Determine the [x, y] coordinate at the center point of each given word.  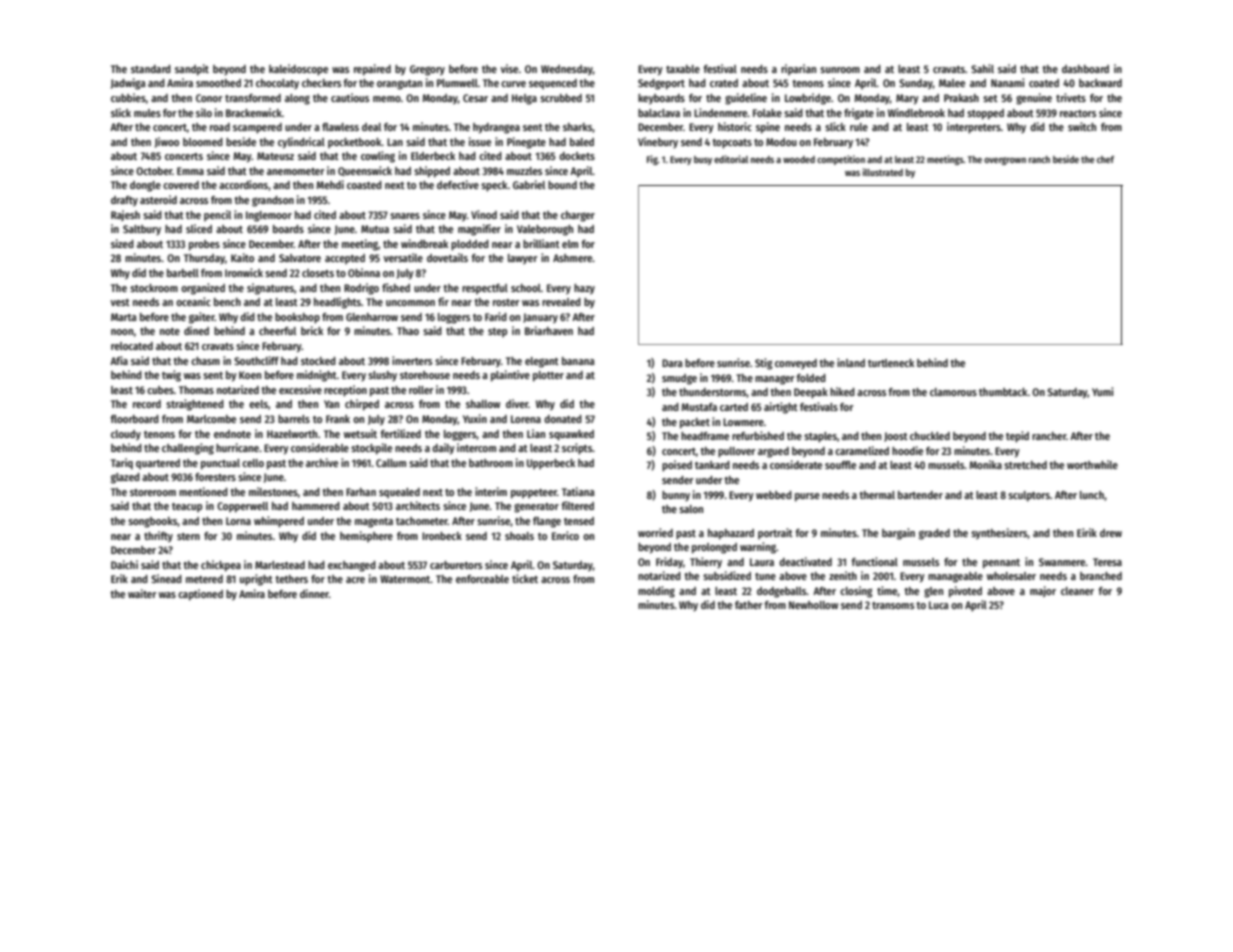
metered [204, 579]
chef [1105, 159]
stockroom [154, 288]
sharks [577, 127]
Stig [763, 364]
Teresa [1107, 562]
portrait [775, 533]
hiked [842, 391]
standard [151, 69]
